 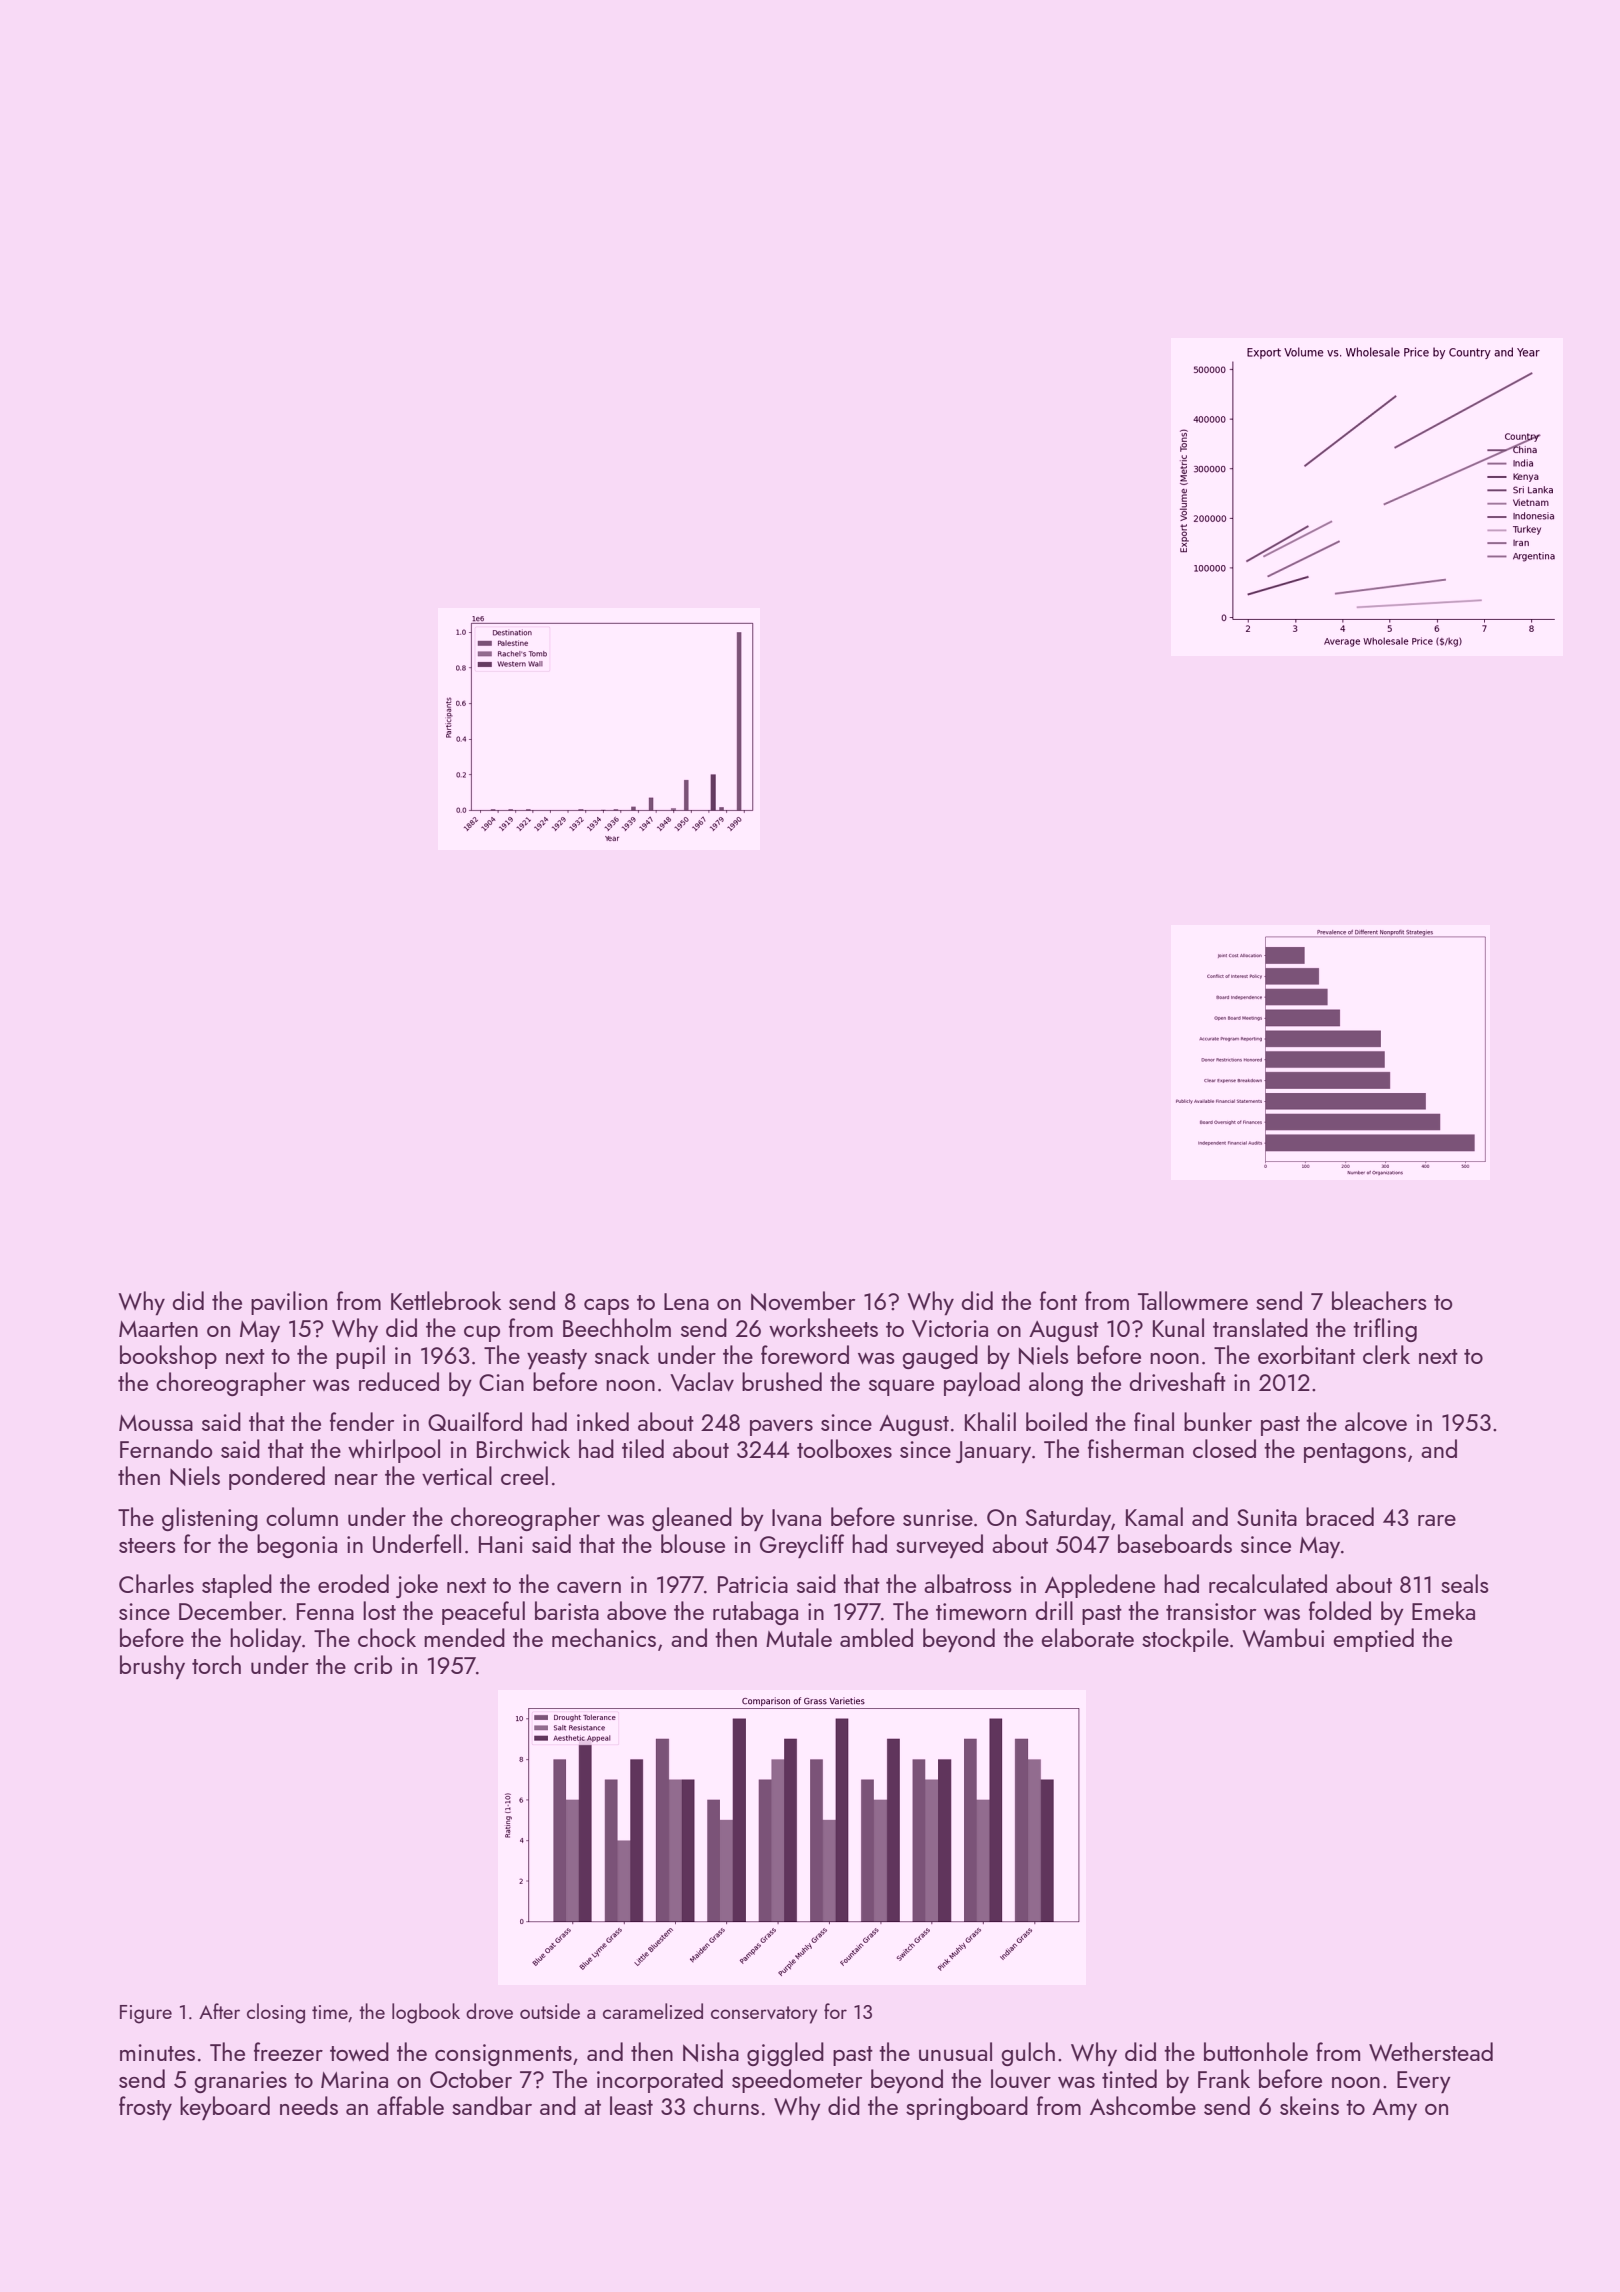 What do you see at coordinates (492, 2105) in the page?
I see `sandbar` at bounding box center [492, 2105].
